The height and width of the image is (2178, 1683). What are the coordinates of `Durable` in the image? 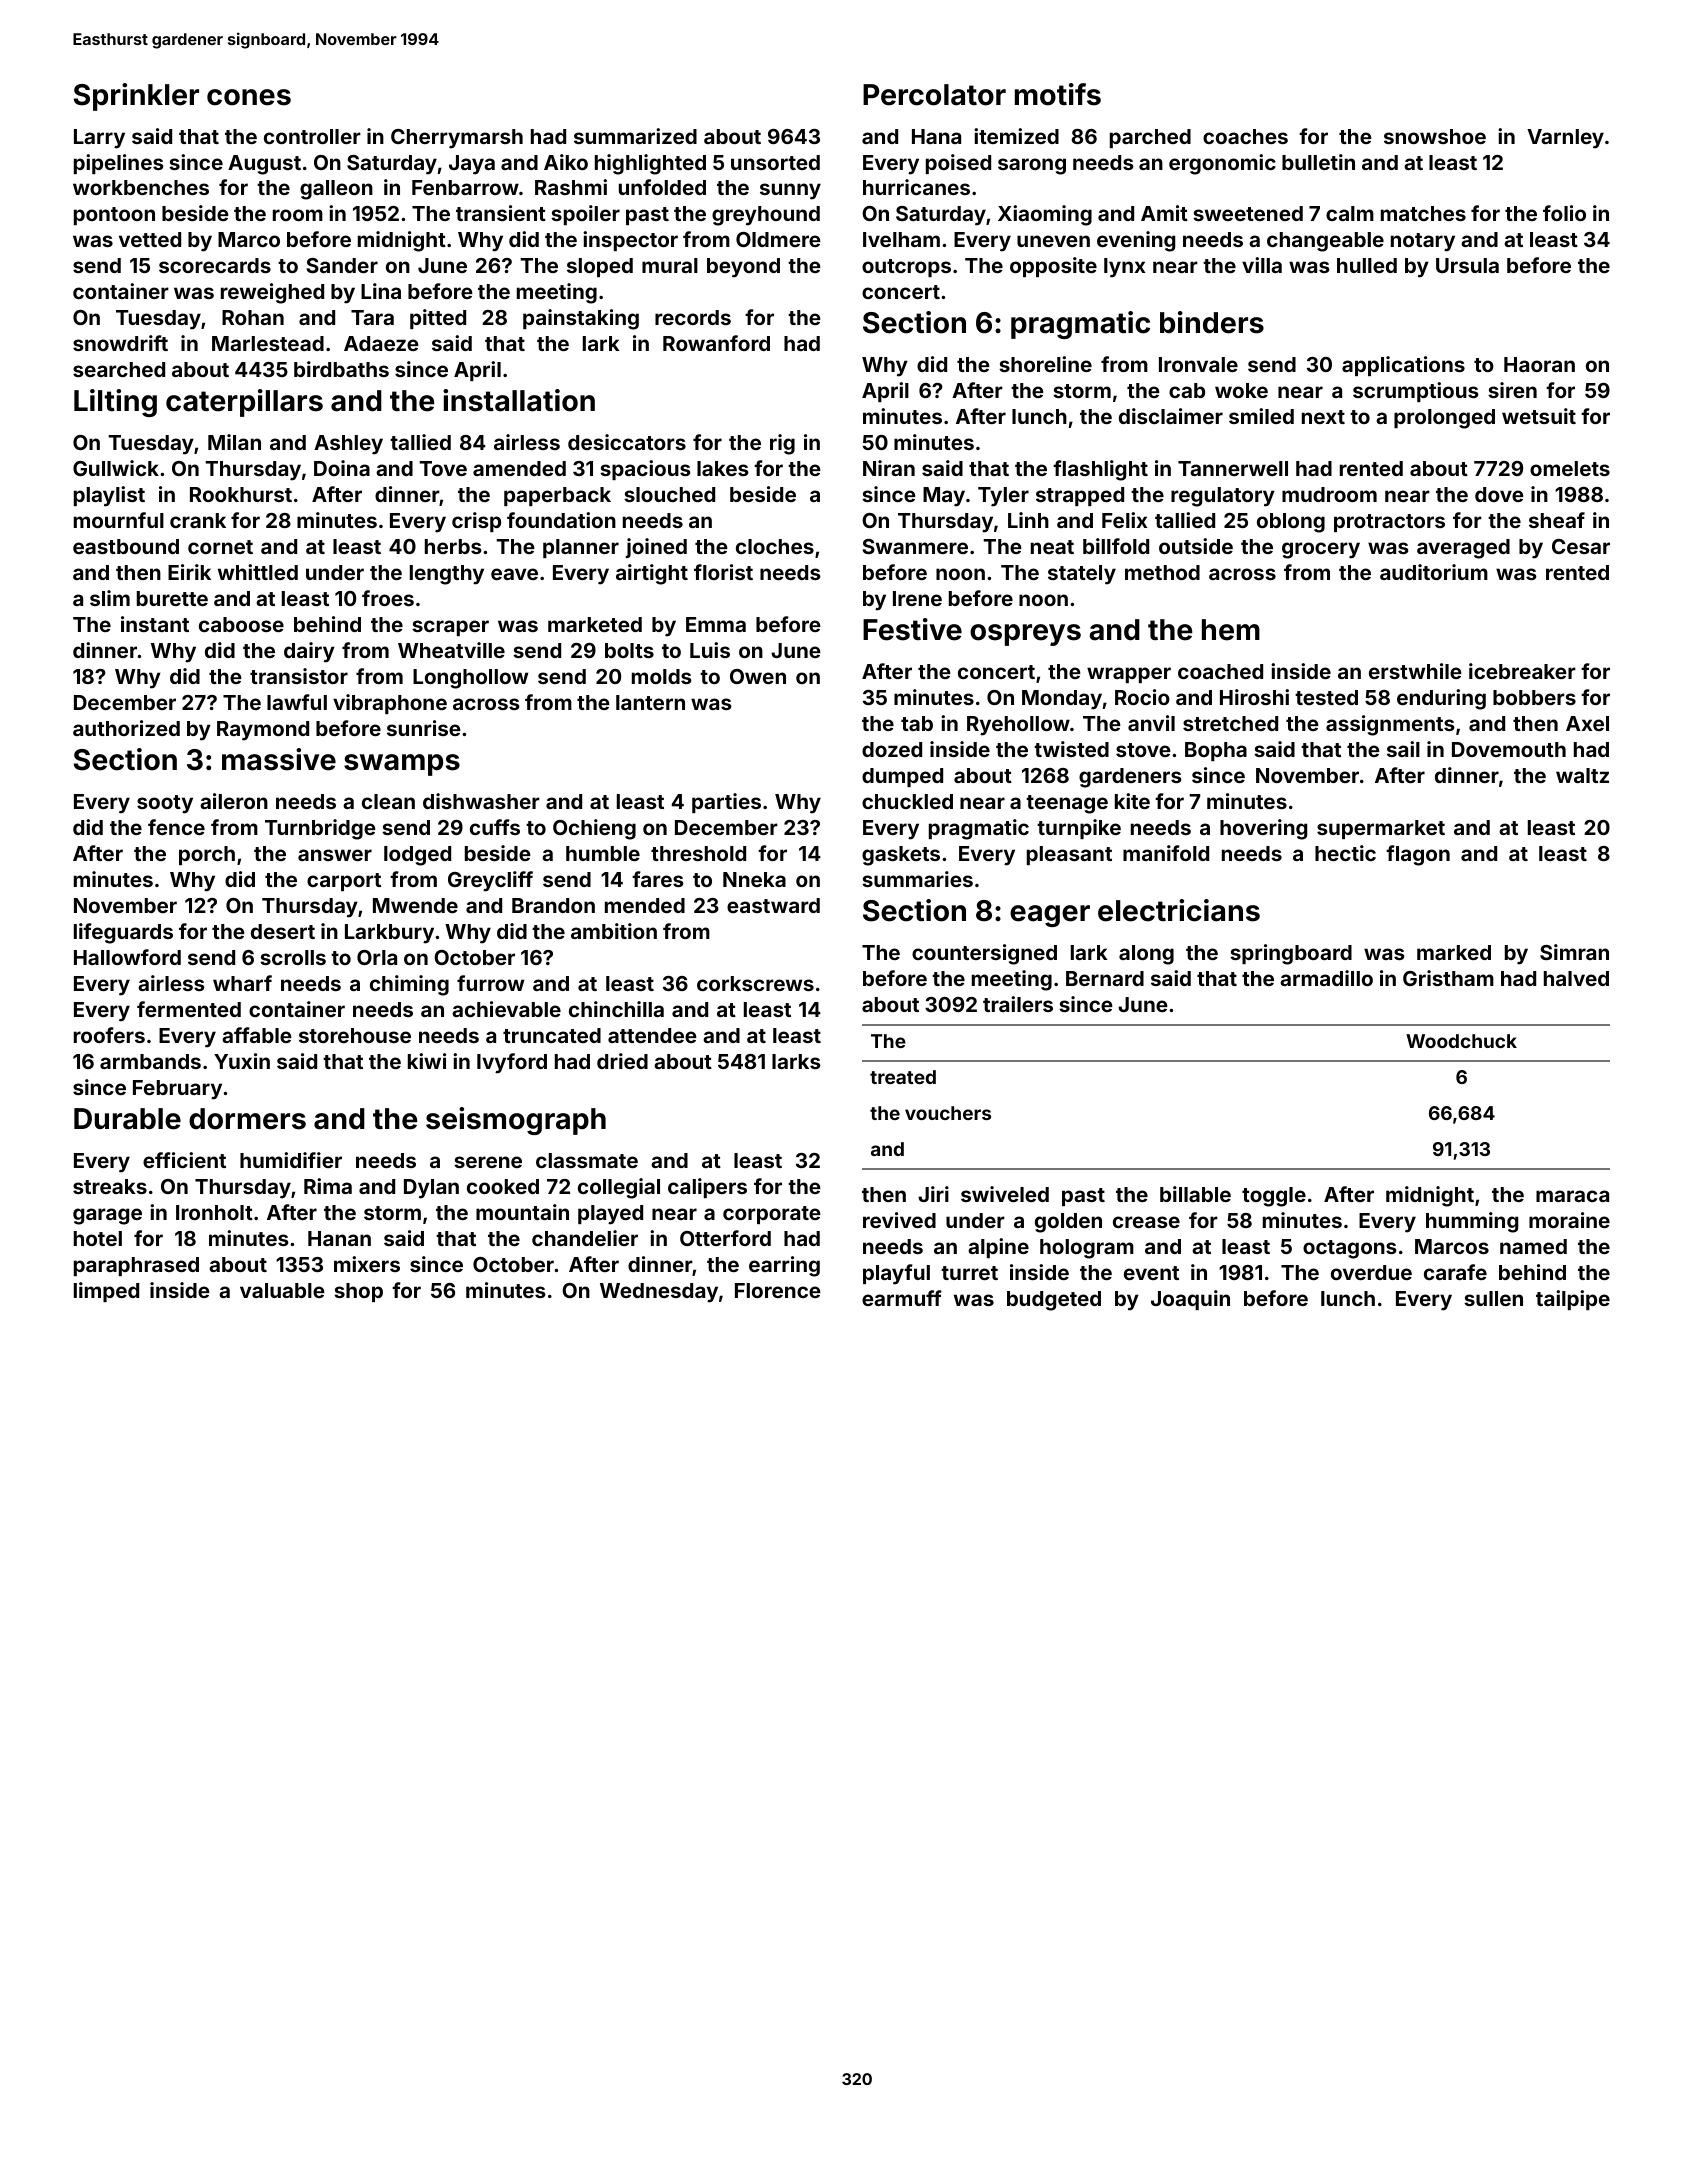 It's located at (127, 1119).
